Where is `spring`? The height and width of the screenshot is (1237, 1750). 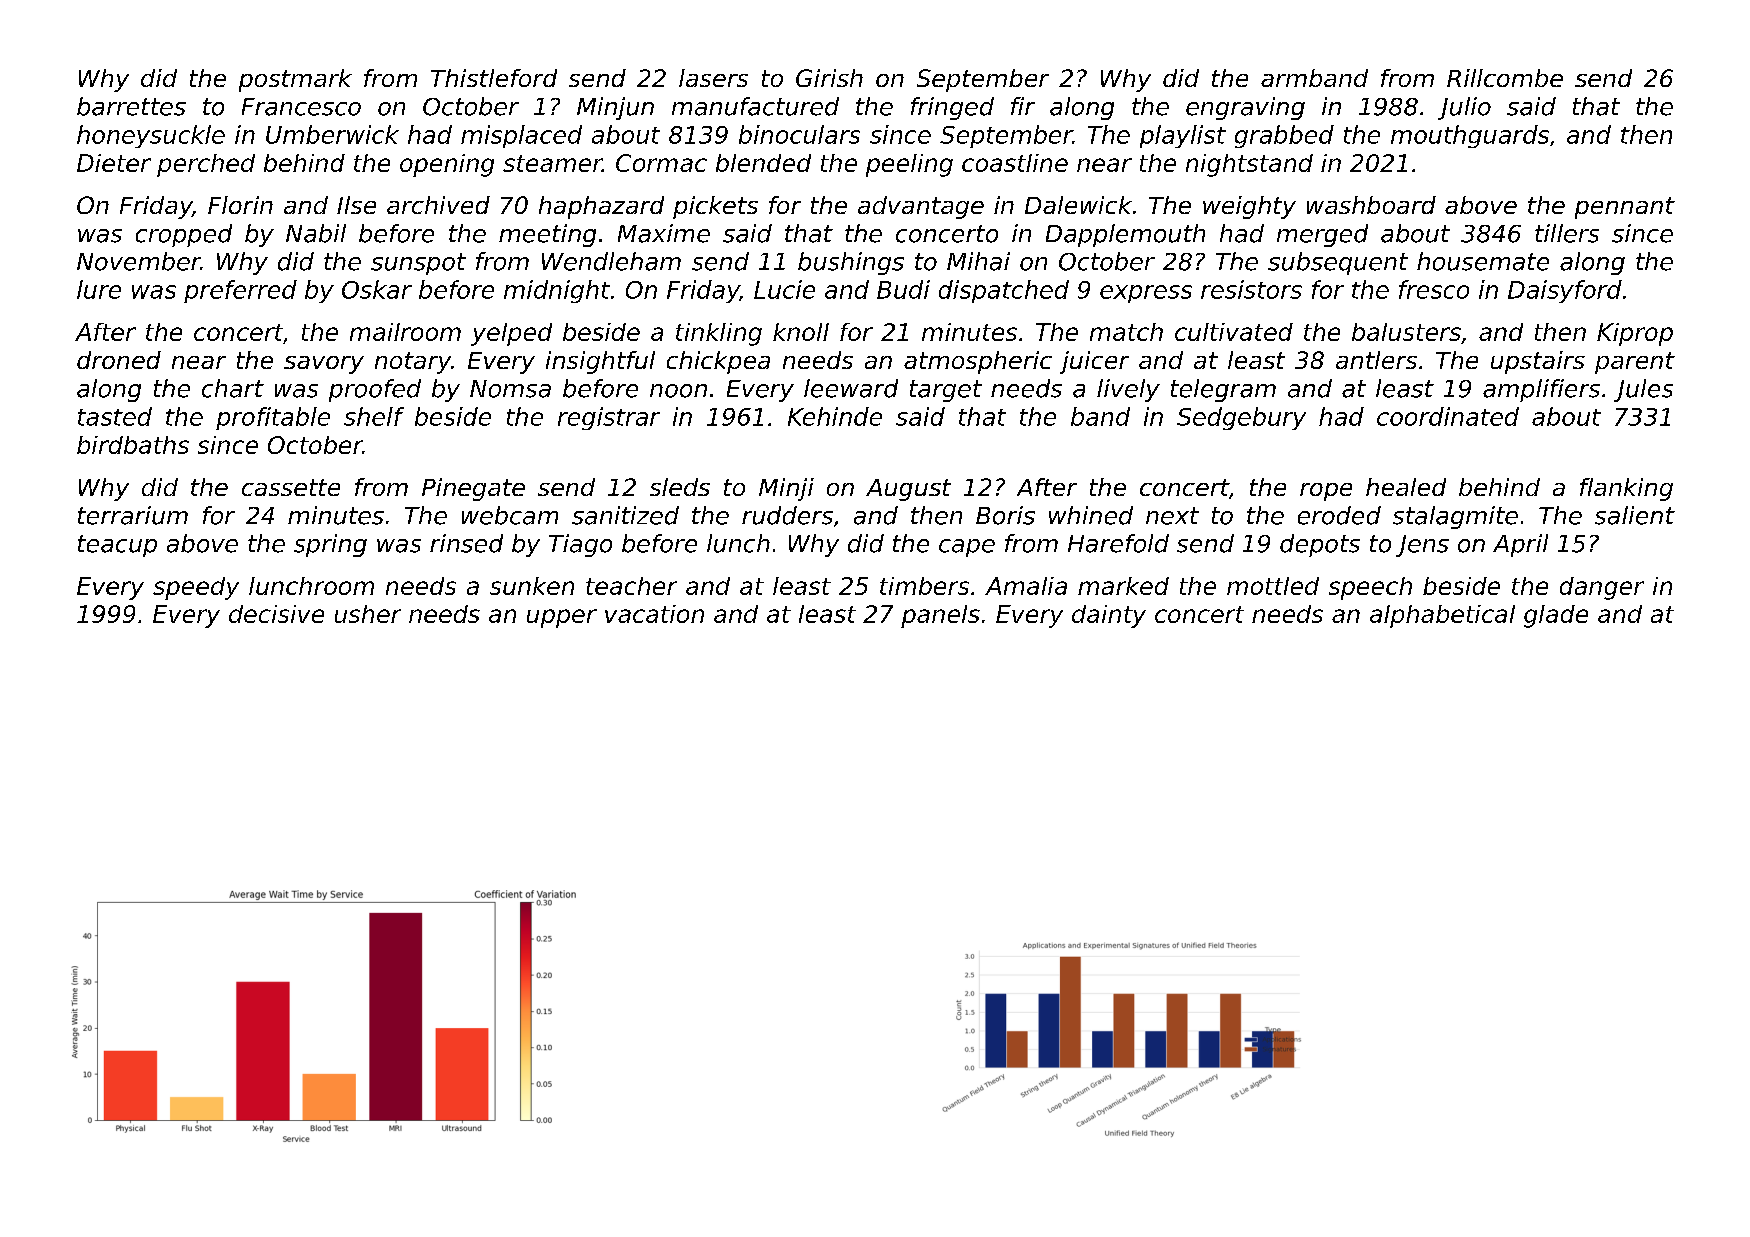
spring is located at coordinates (330, 545).
